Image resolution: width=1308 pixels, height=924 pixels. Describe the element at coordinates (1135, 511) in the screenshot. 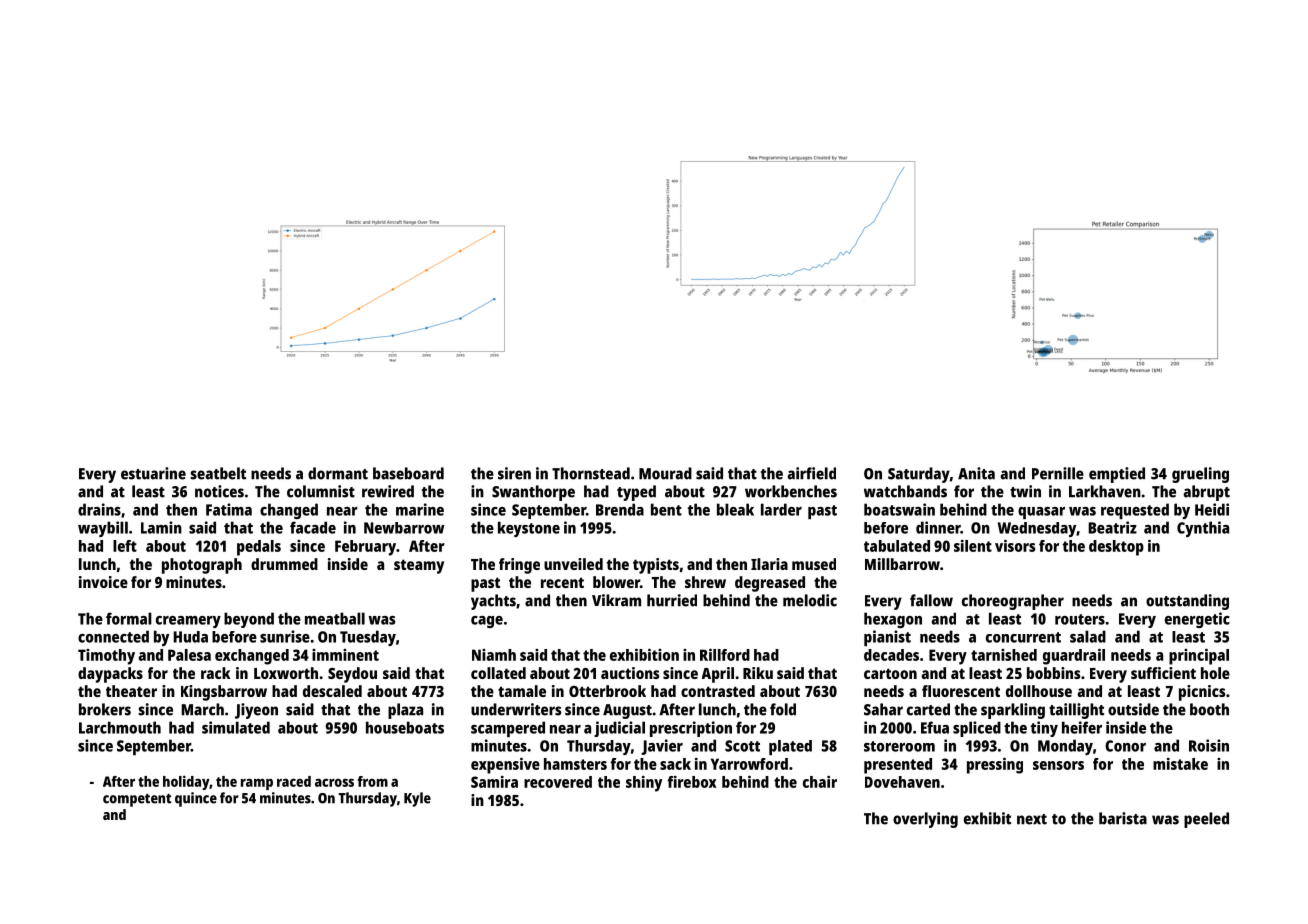

I see `requested` at that location.
